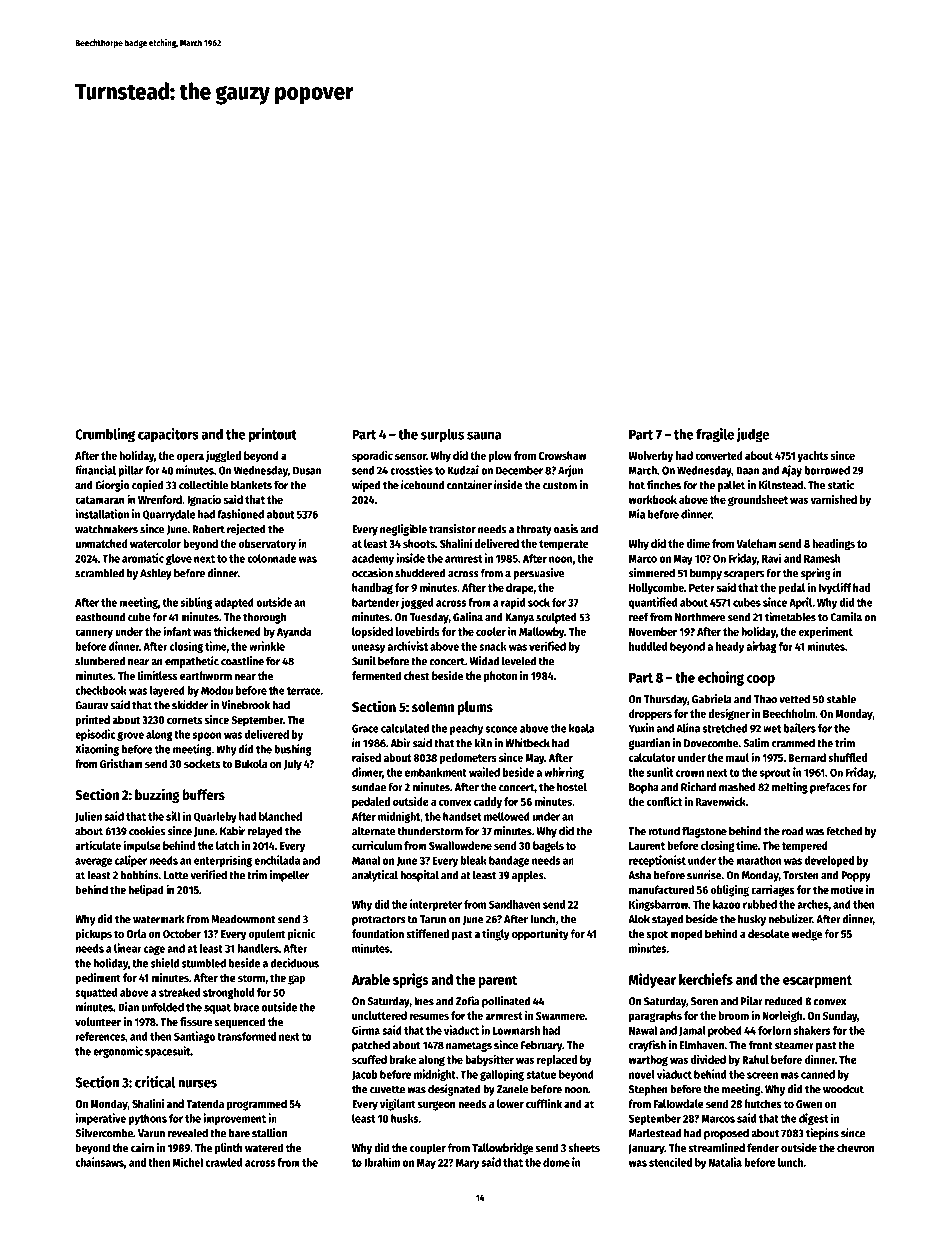  Describe the element at coordinates (560, 486) in the screenshot. I see `custom` at that location.
